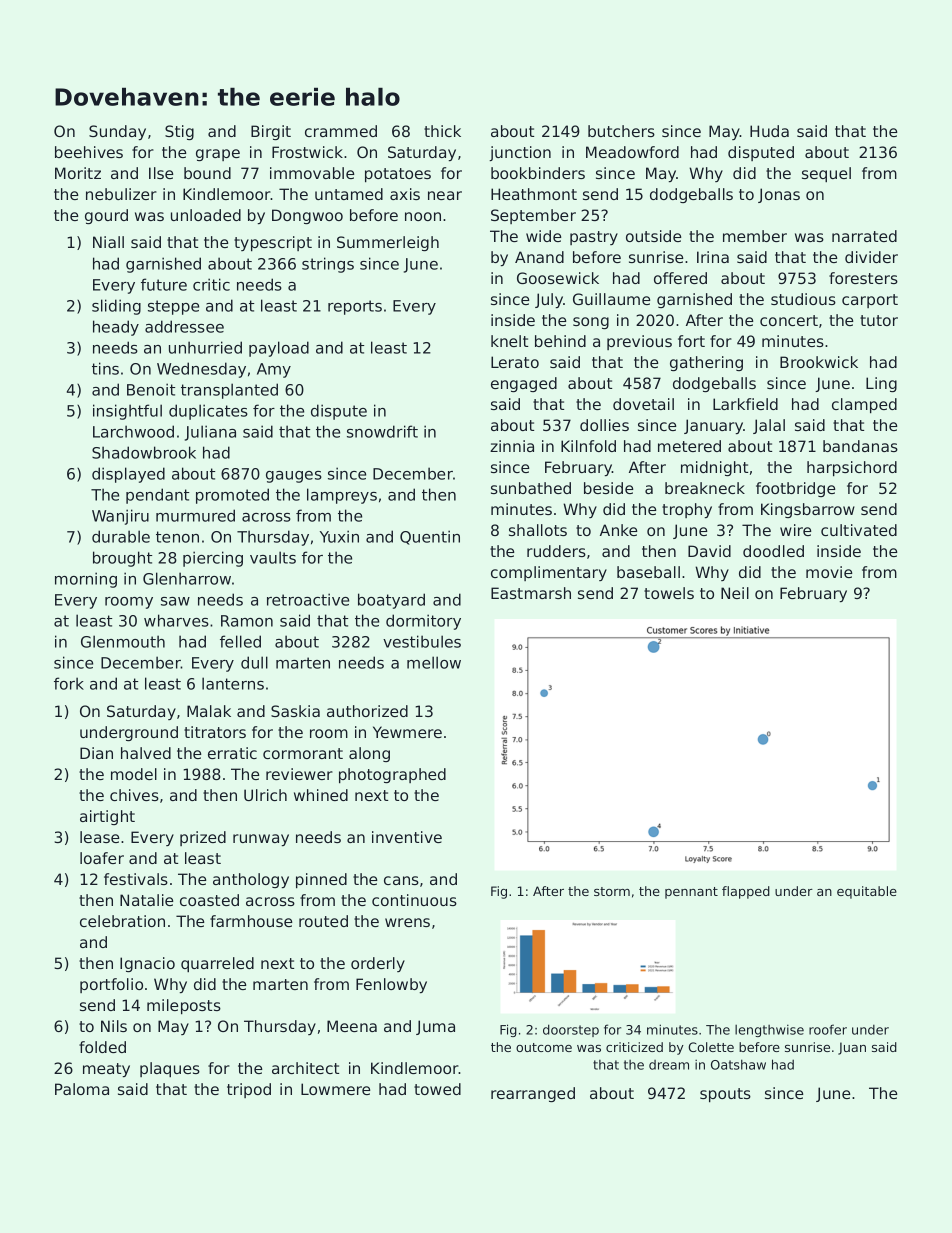  I want to click on brought, so click(122, 559).
